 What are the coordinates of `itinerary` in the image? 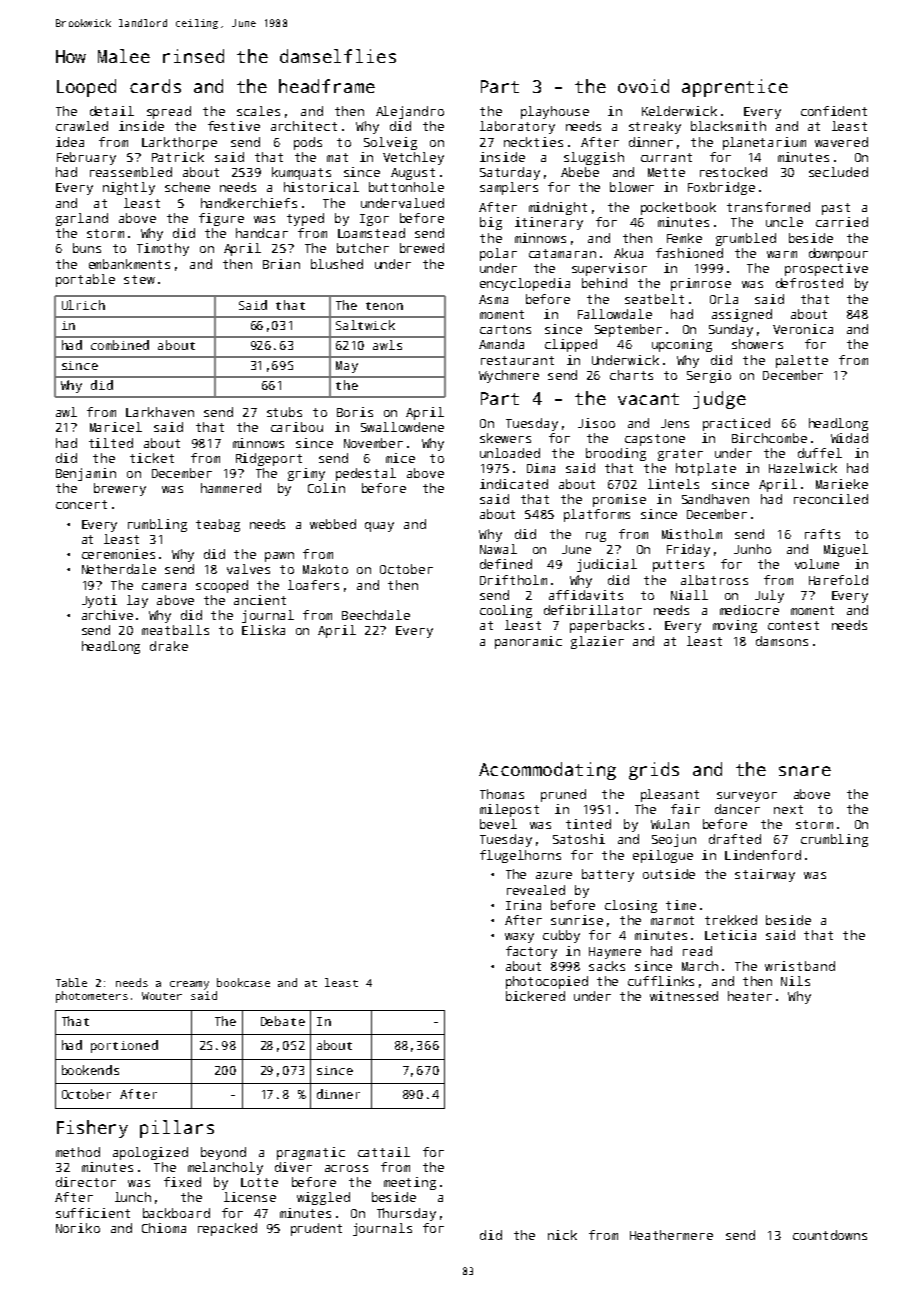 It's located at (549, 223).
